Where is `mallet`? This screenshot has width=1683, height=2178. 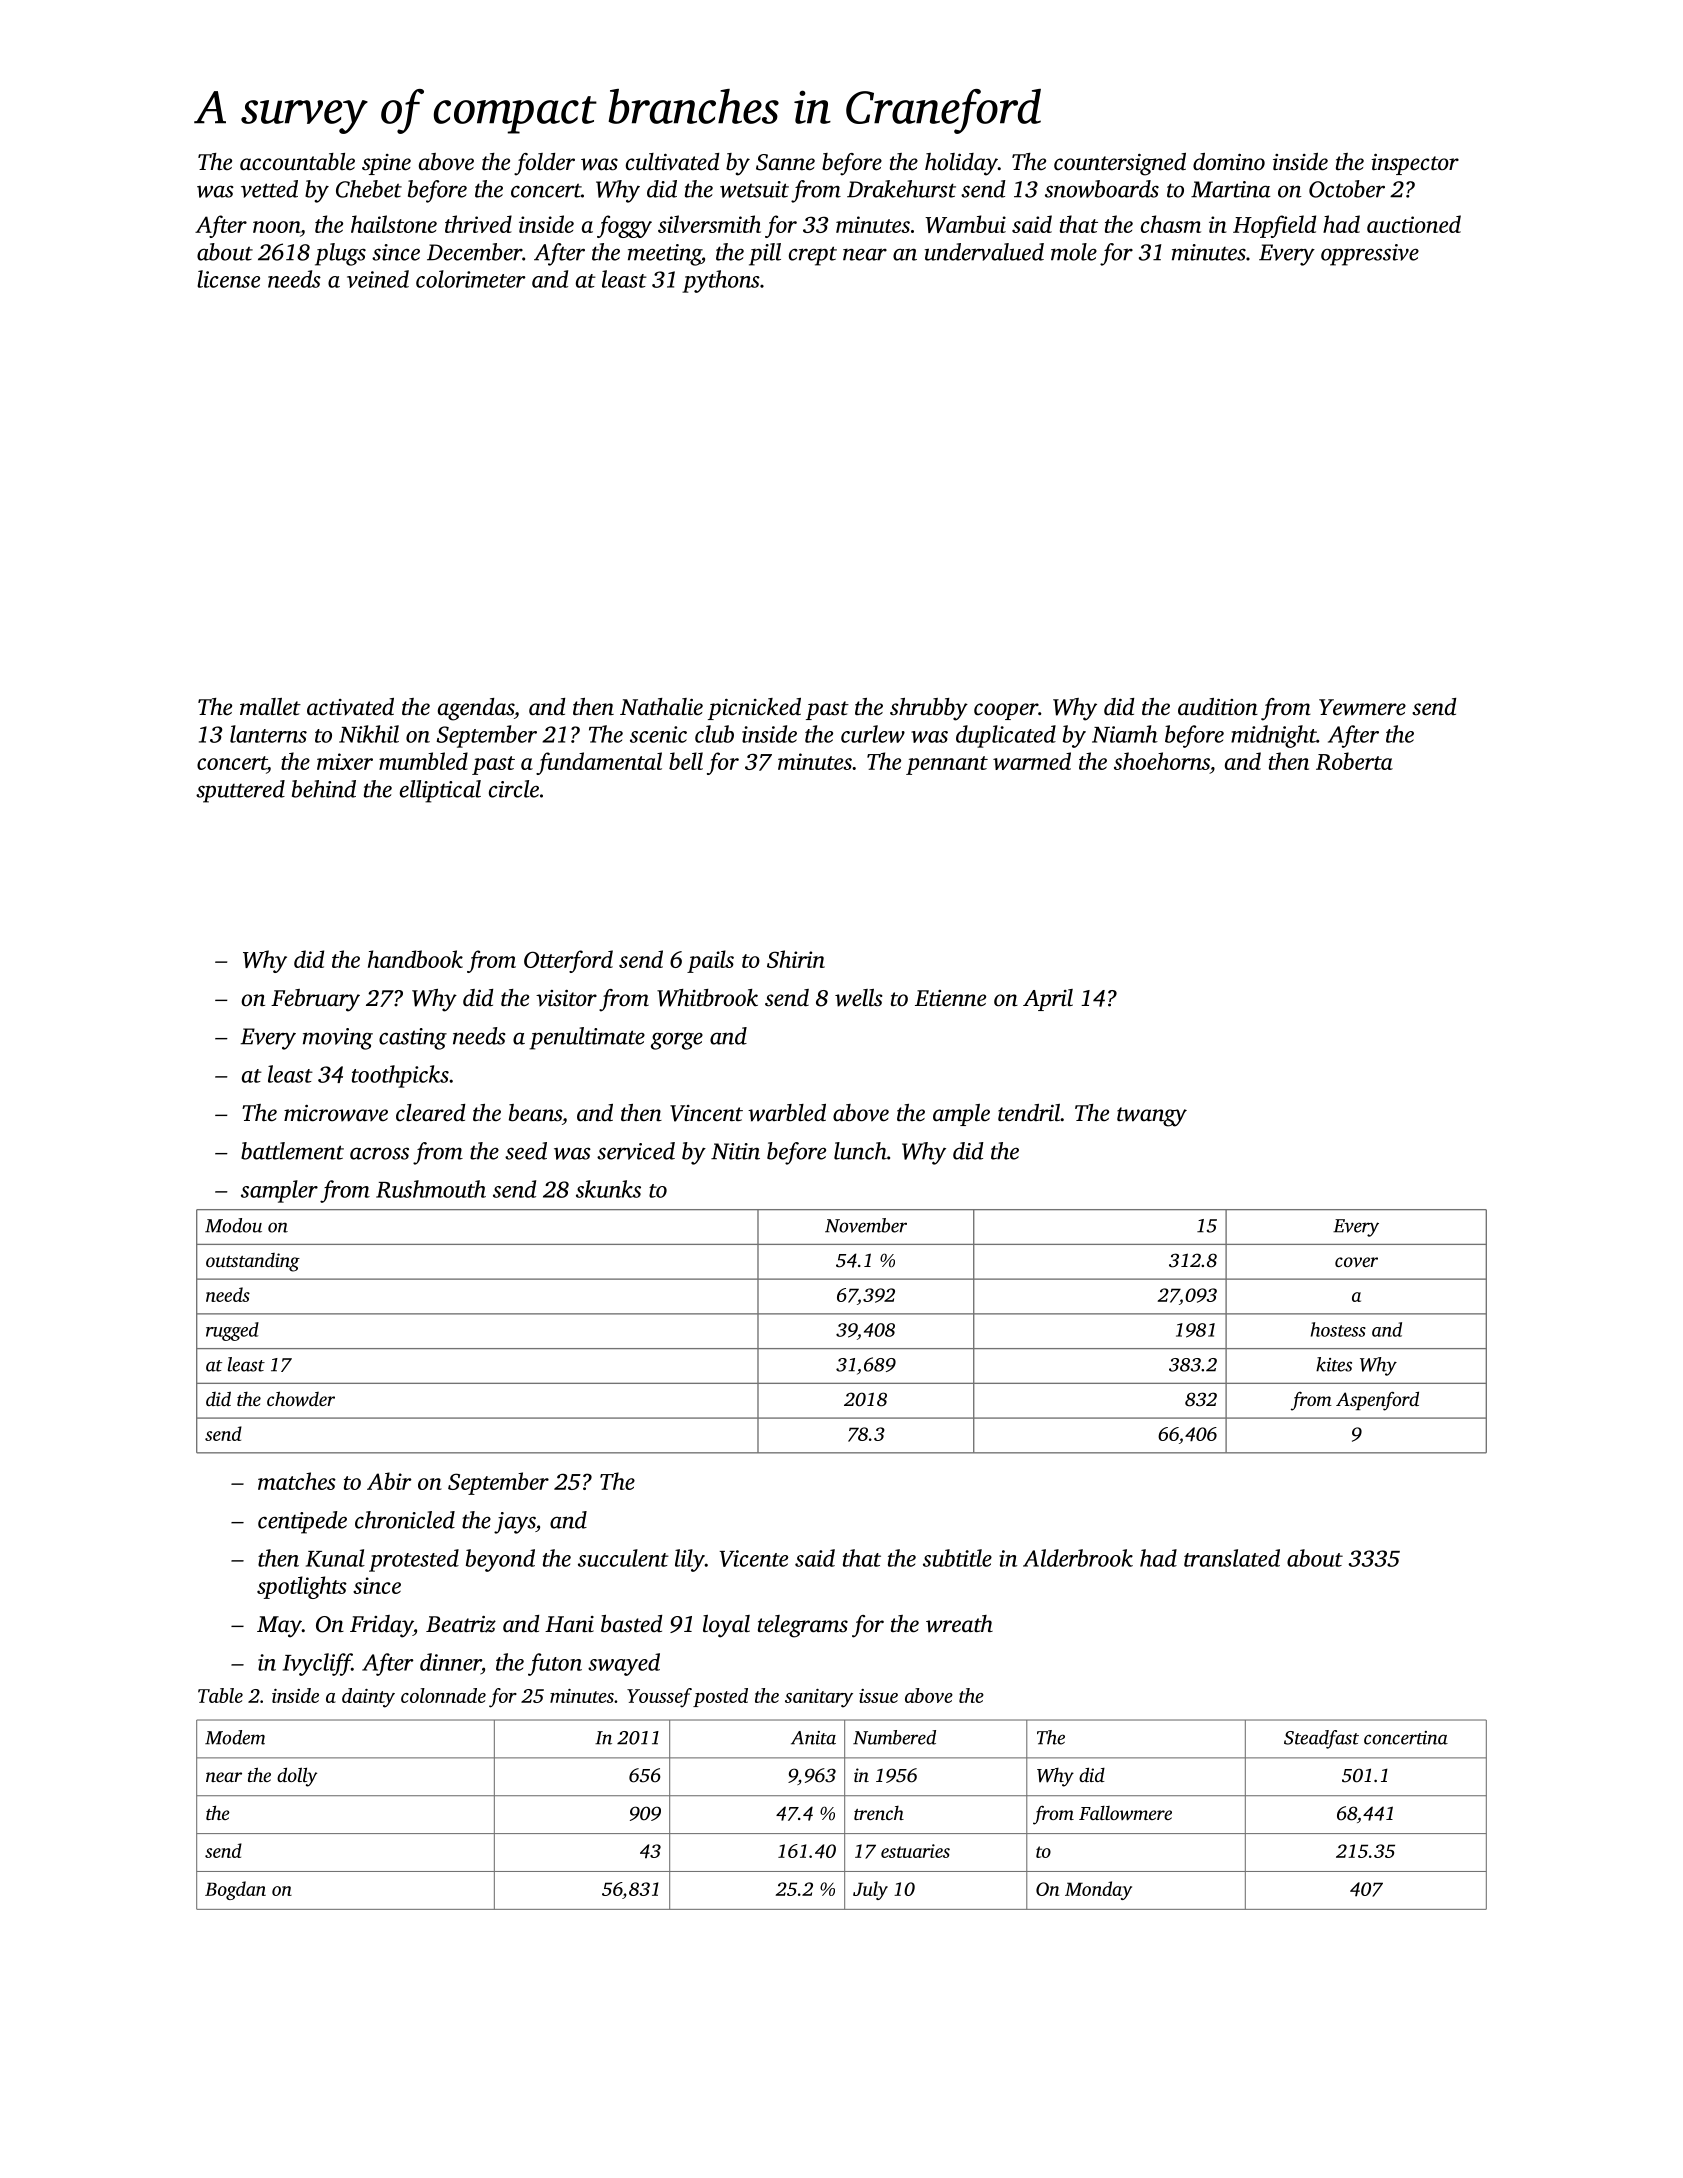
mallet is located at coordinates (270, 707).
